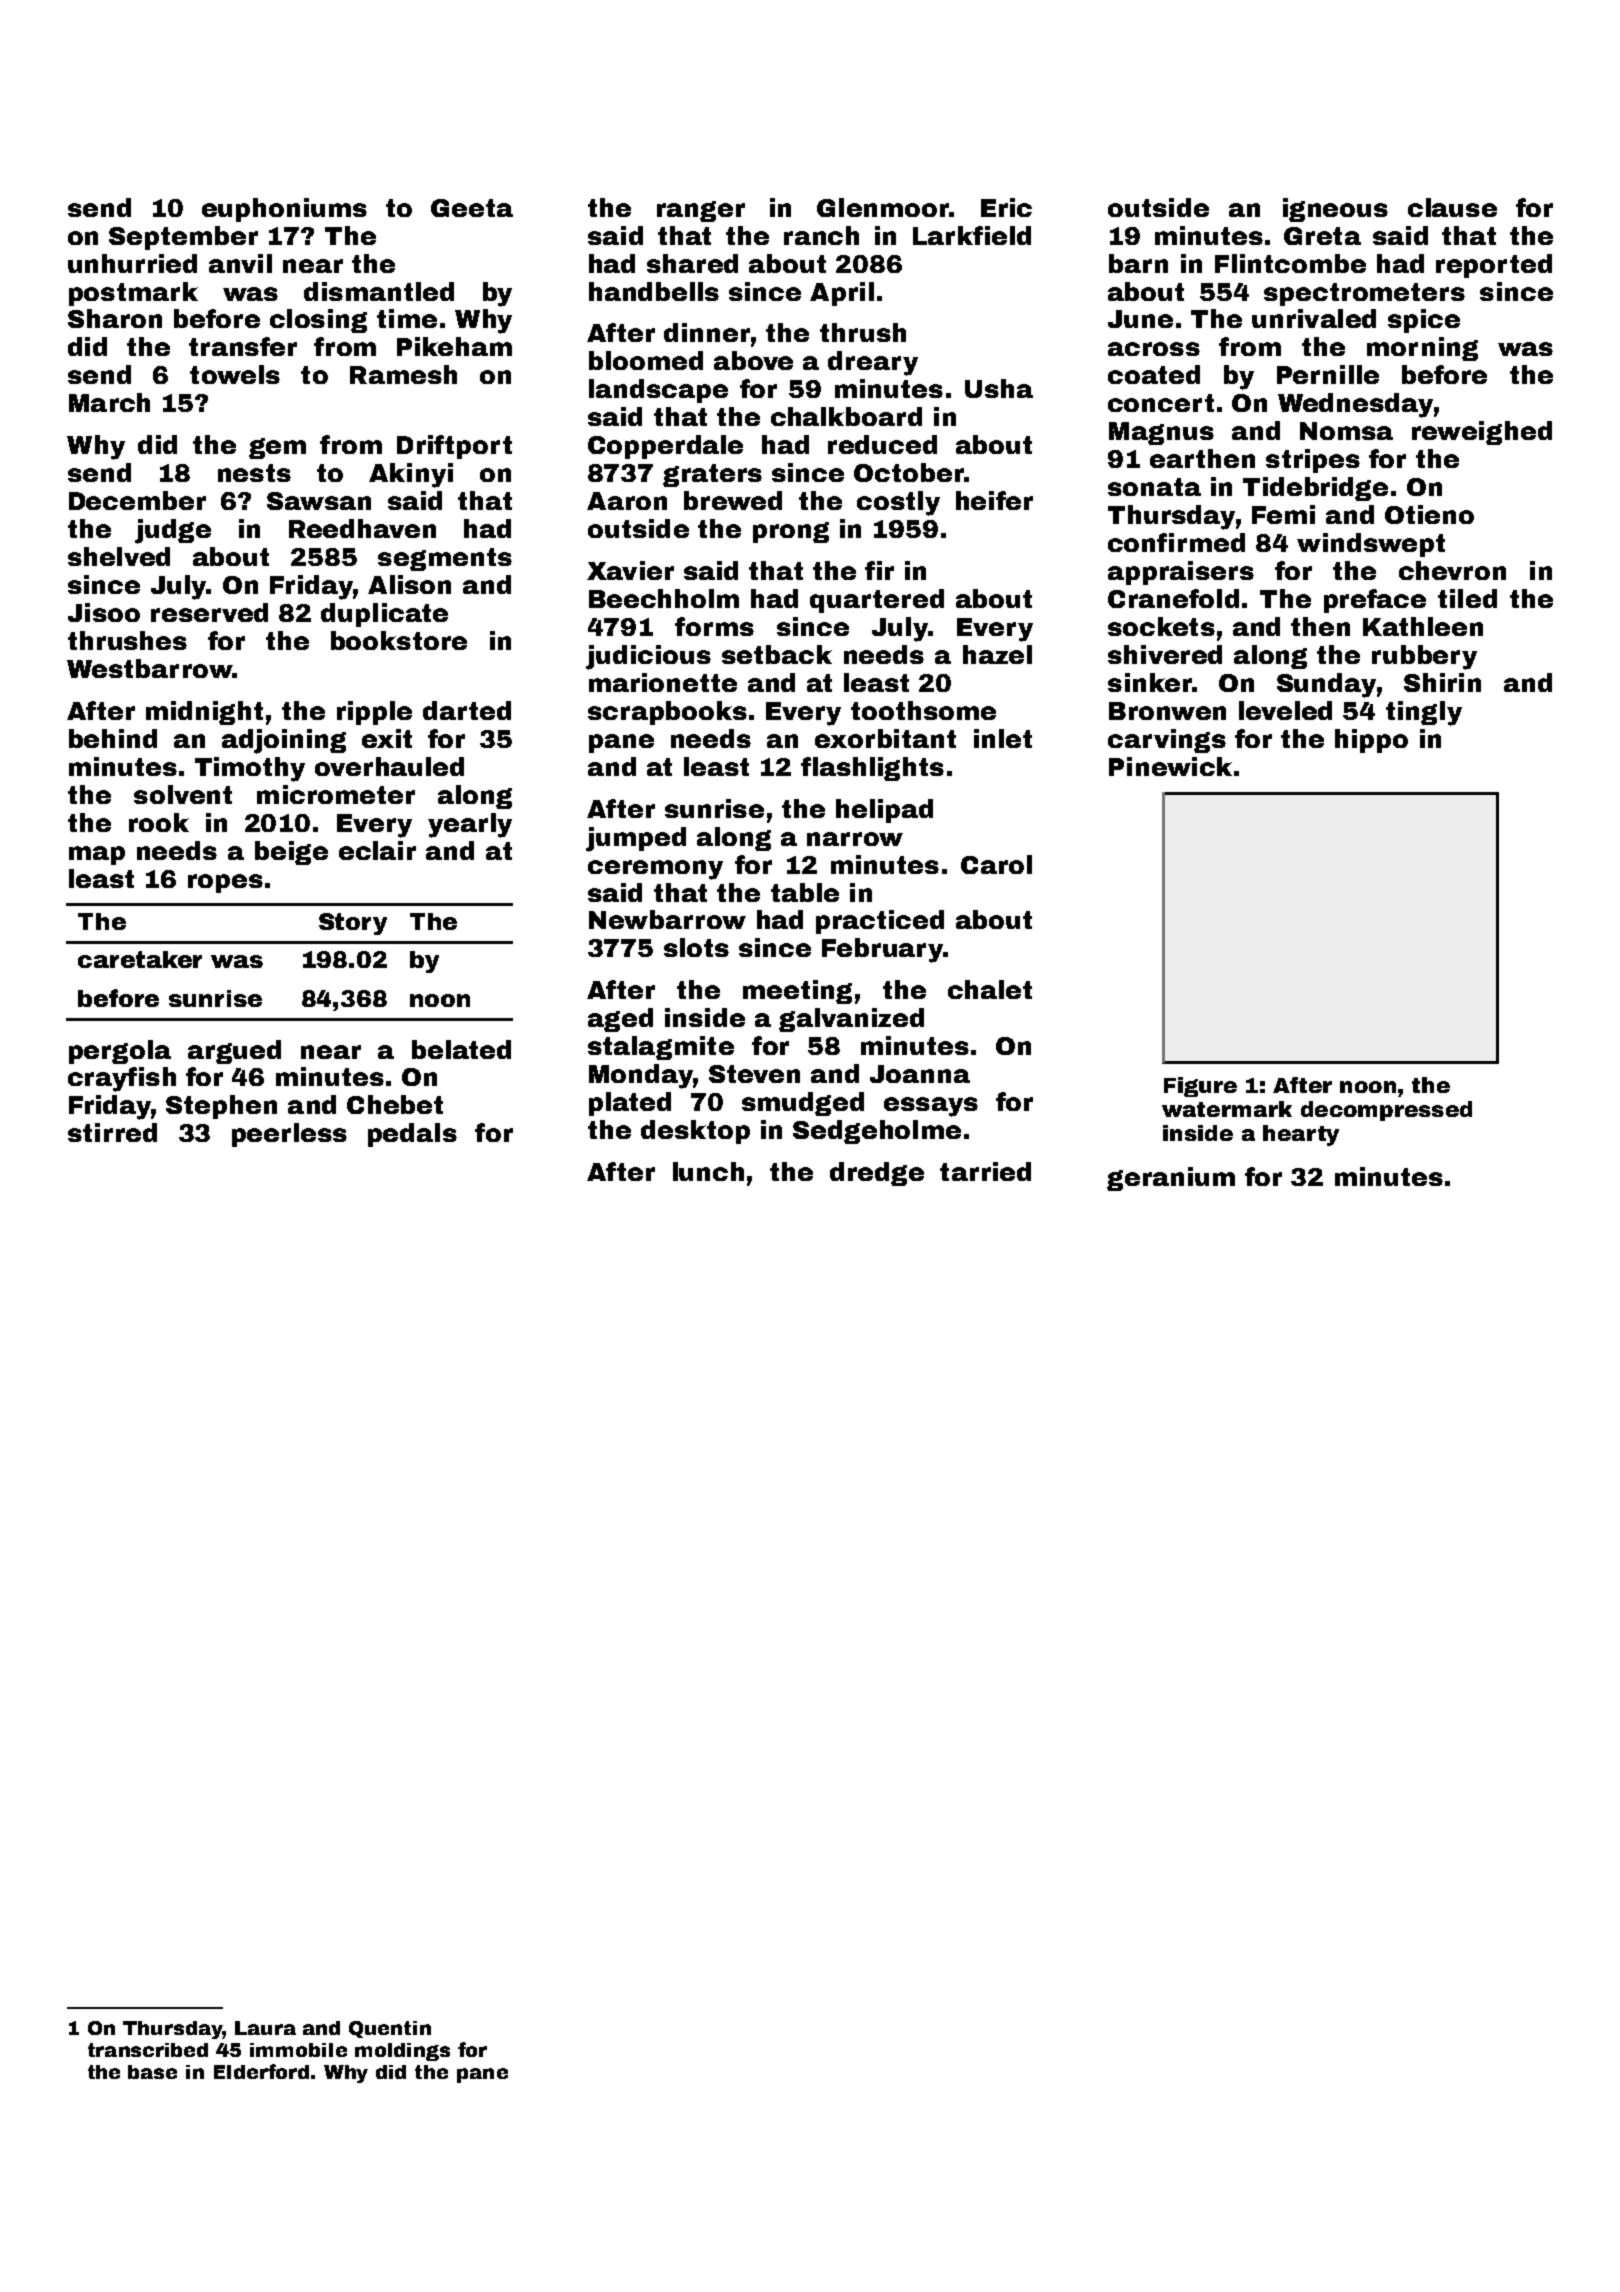  What do you see at coordinates (1006, 207) in the document?
I see `Eric` at bounding box center [1006, 207].
